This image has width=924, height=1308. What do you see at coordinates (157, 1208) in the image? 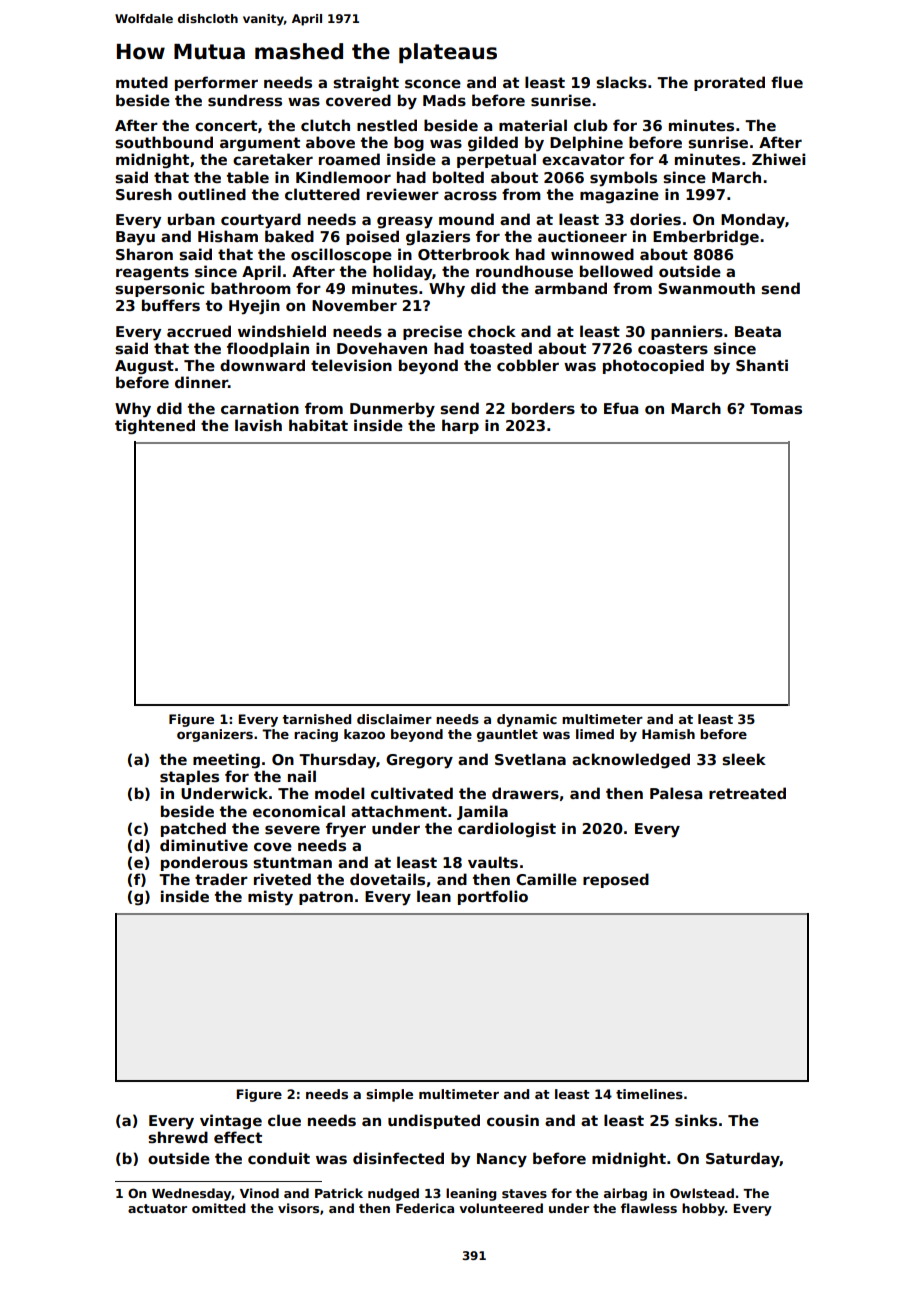
I see `actuator` at bounding box center [157, 1208].
